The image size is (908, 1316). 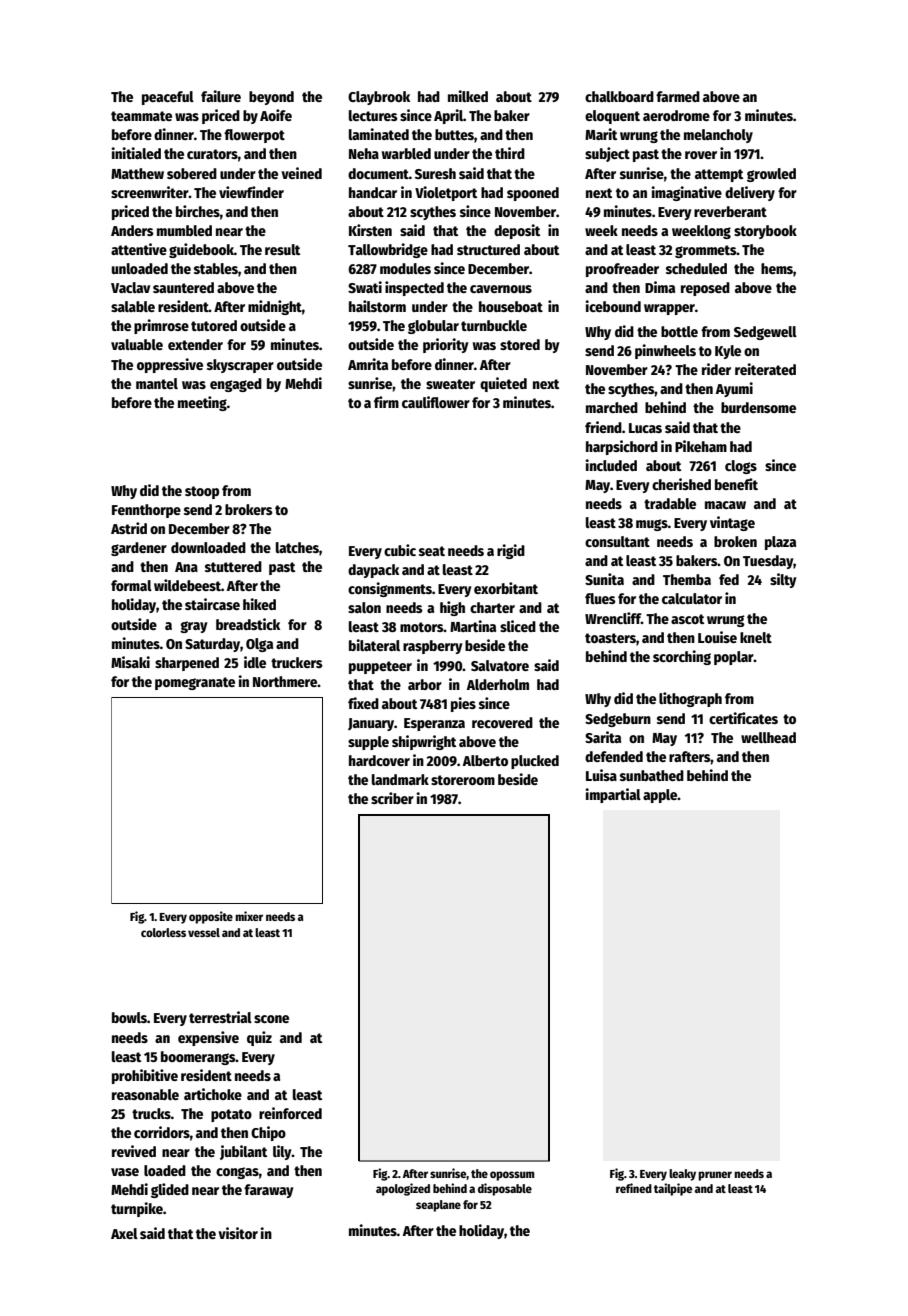 What do you see at coordinates (170, 1190) in the screenshot?
I see `glided` at bounding box center [170, 1190].
